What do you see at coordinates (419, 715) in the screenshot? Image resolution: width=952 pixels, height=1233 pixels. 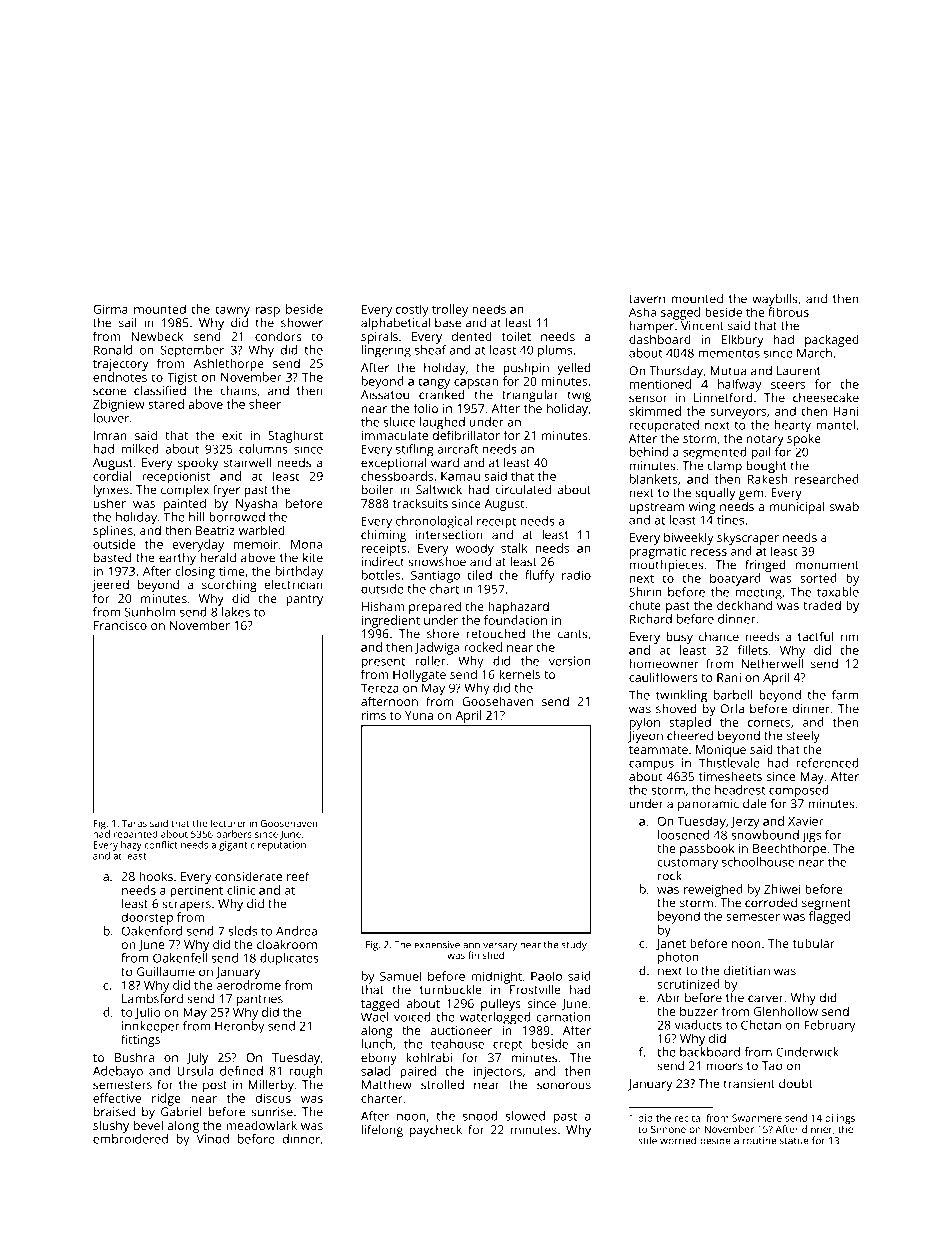 I see `Yuna` at bounding box center [419, 715].
